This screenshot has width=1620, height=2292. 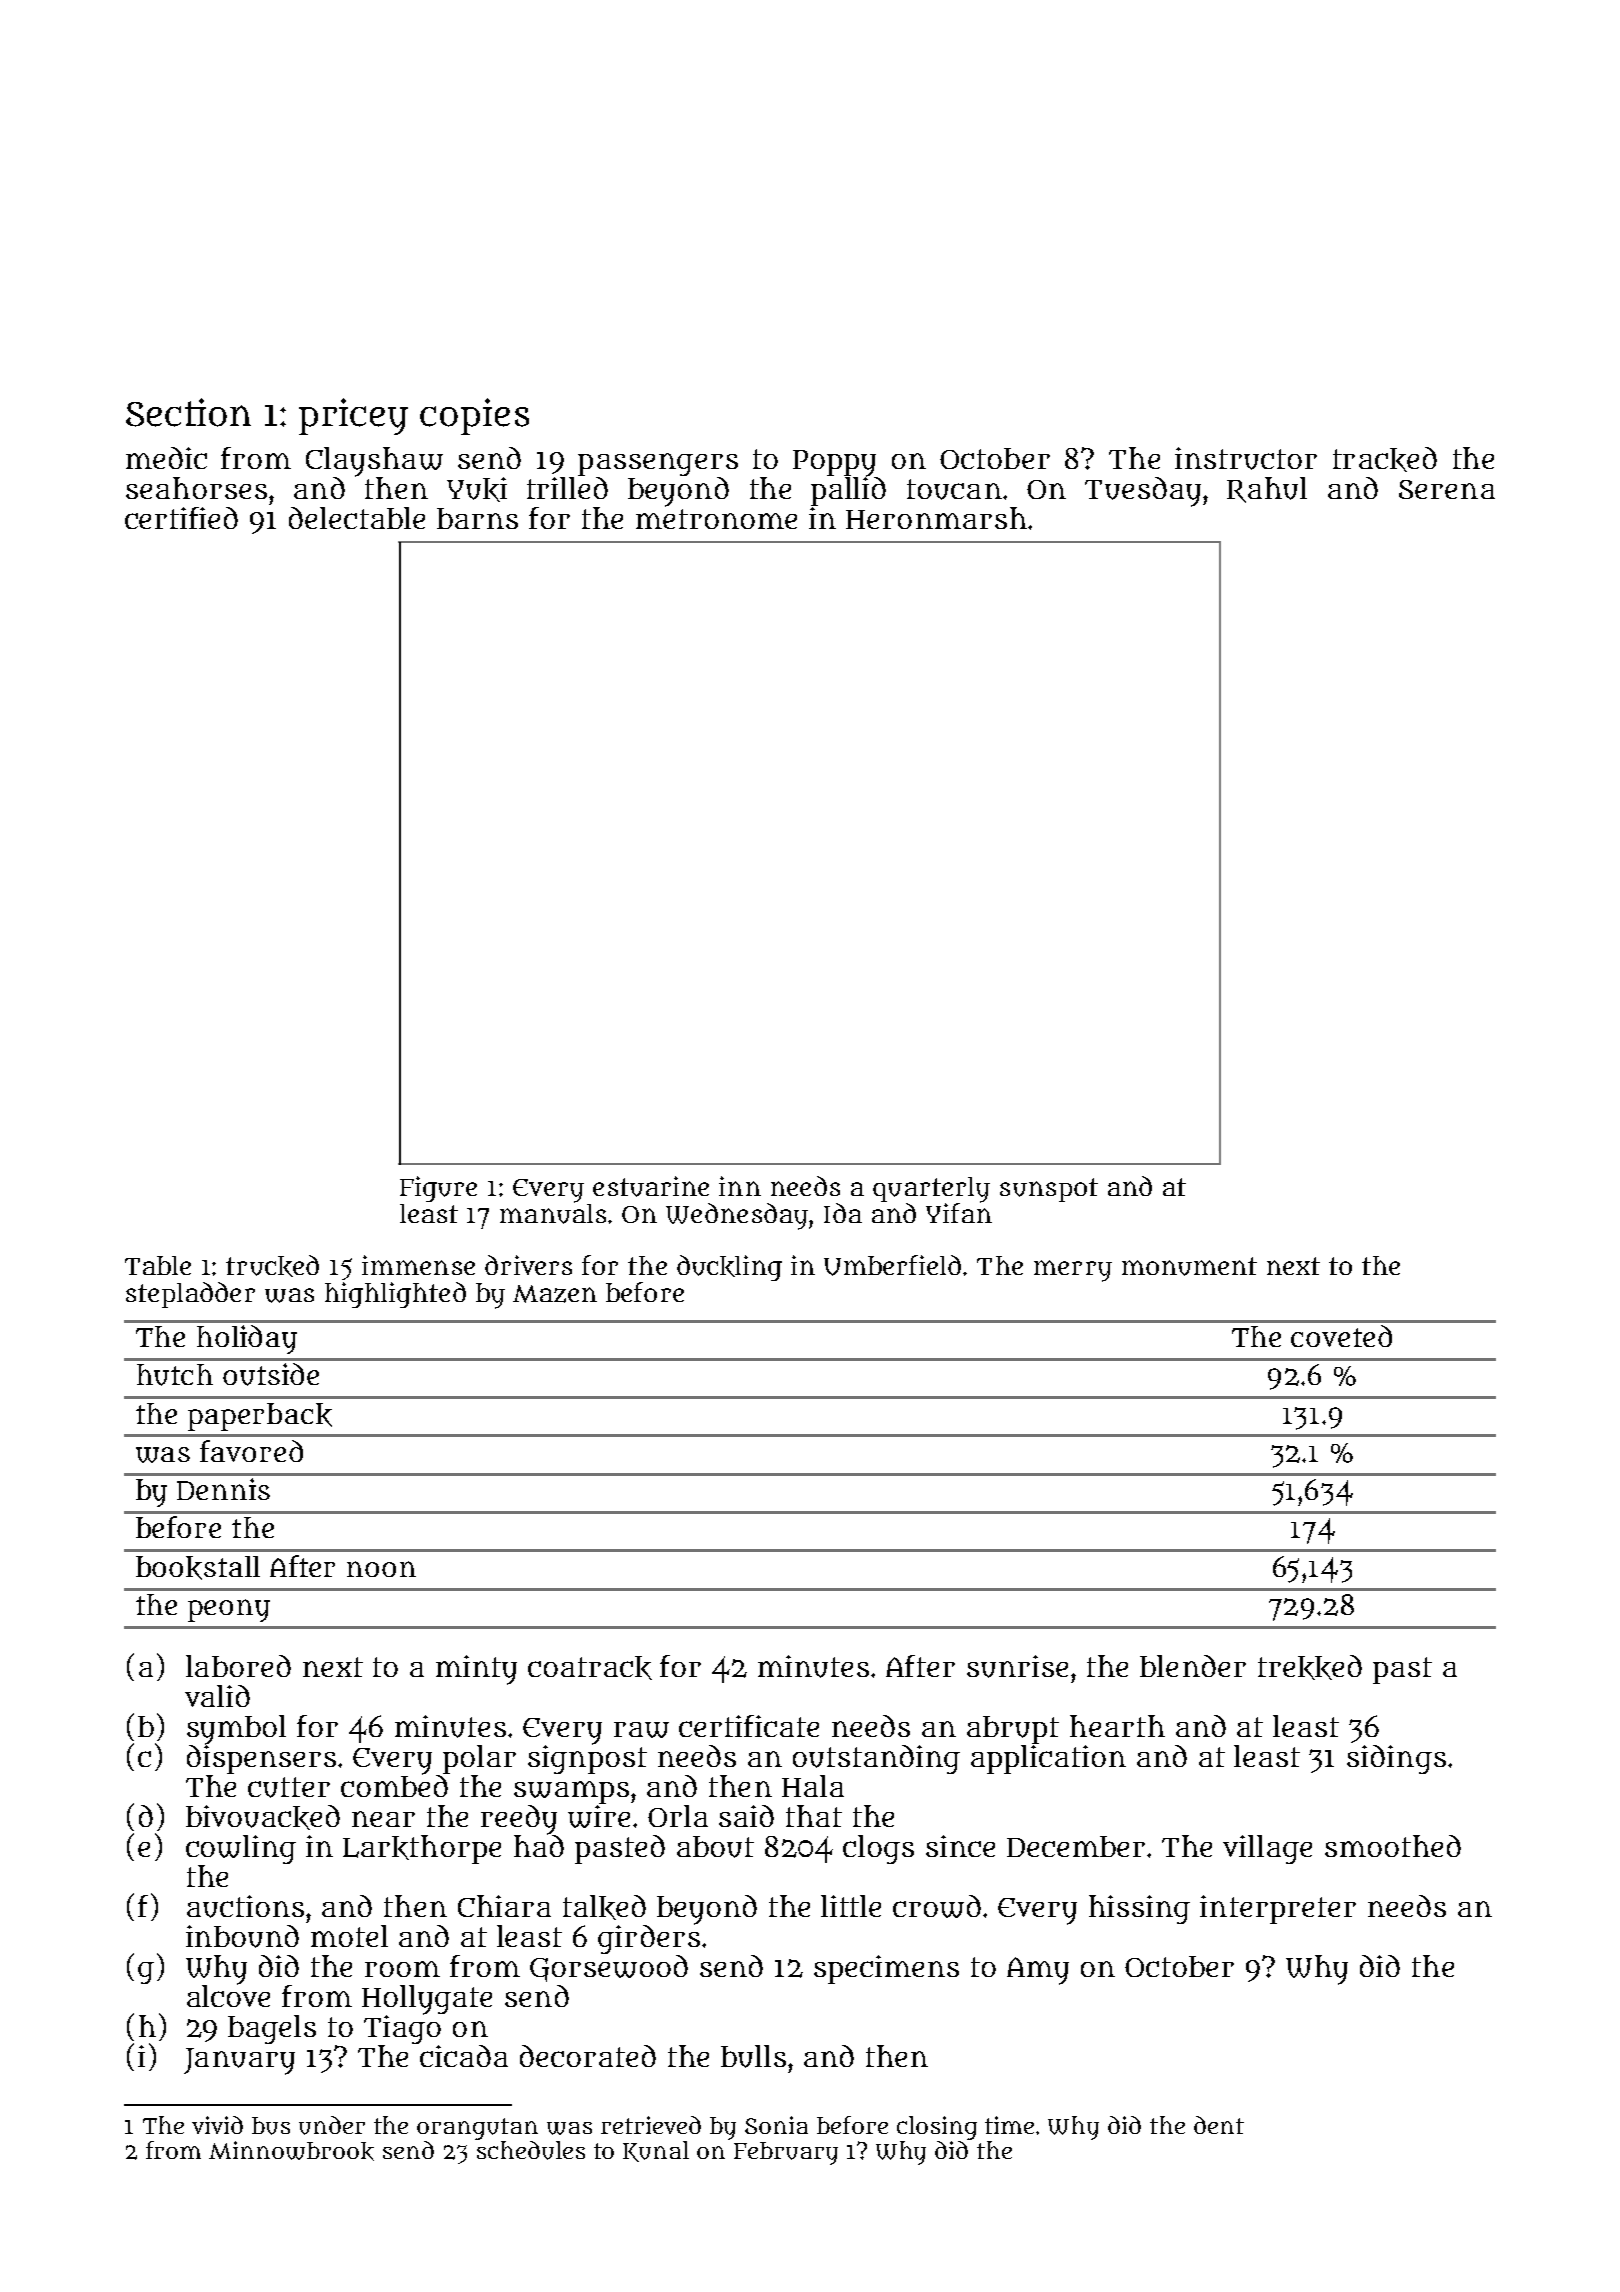 What do you see at coordinates (786, 2153) in the screenshot?
I see `February` at bounding box center [786, 2153].
